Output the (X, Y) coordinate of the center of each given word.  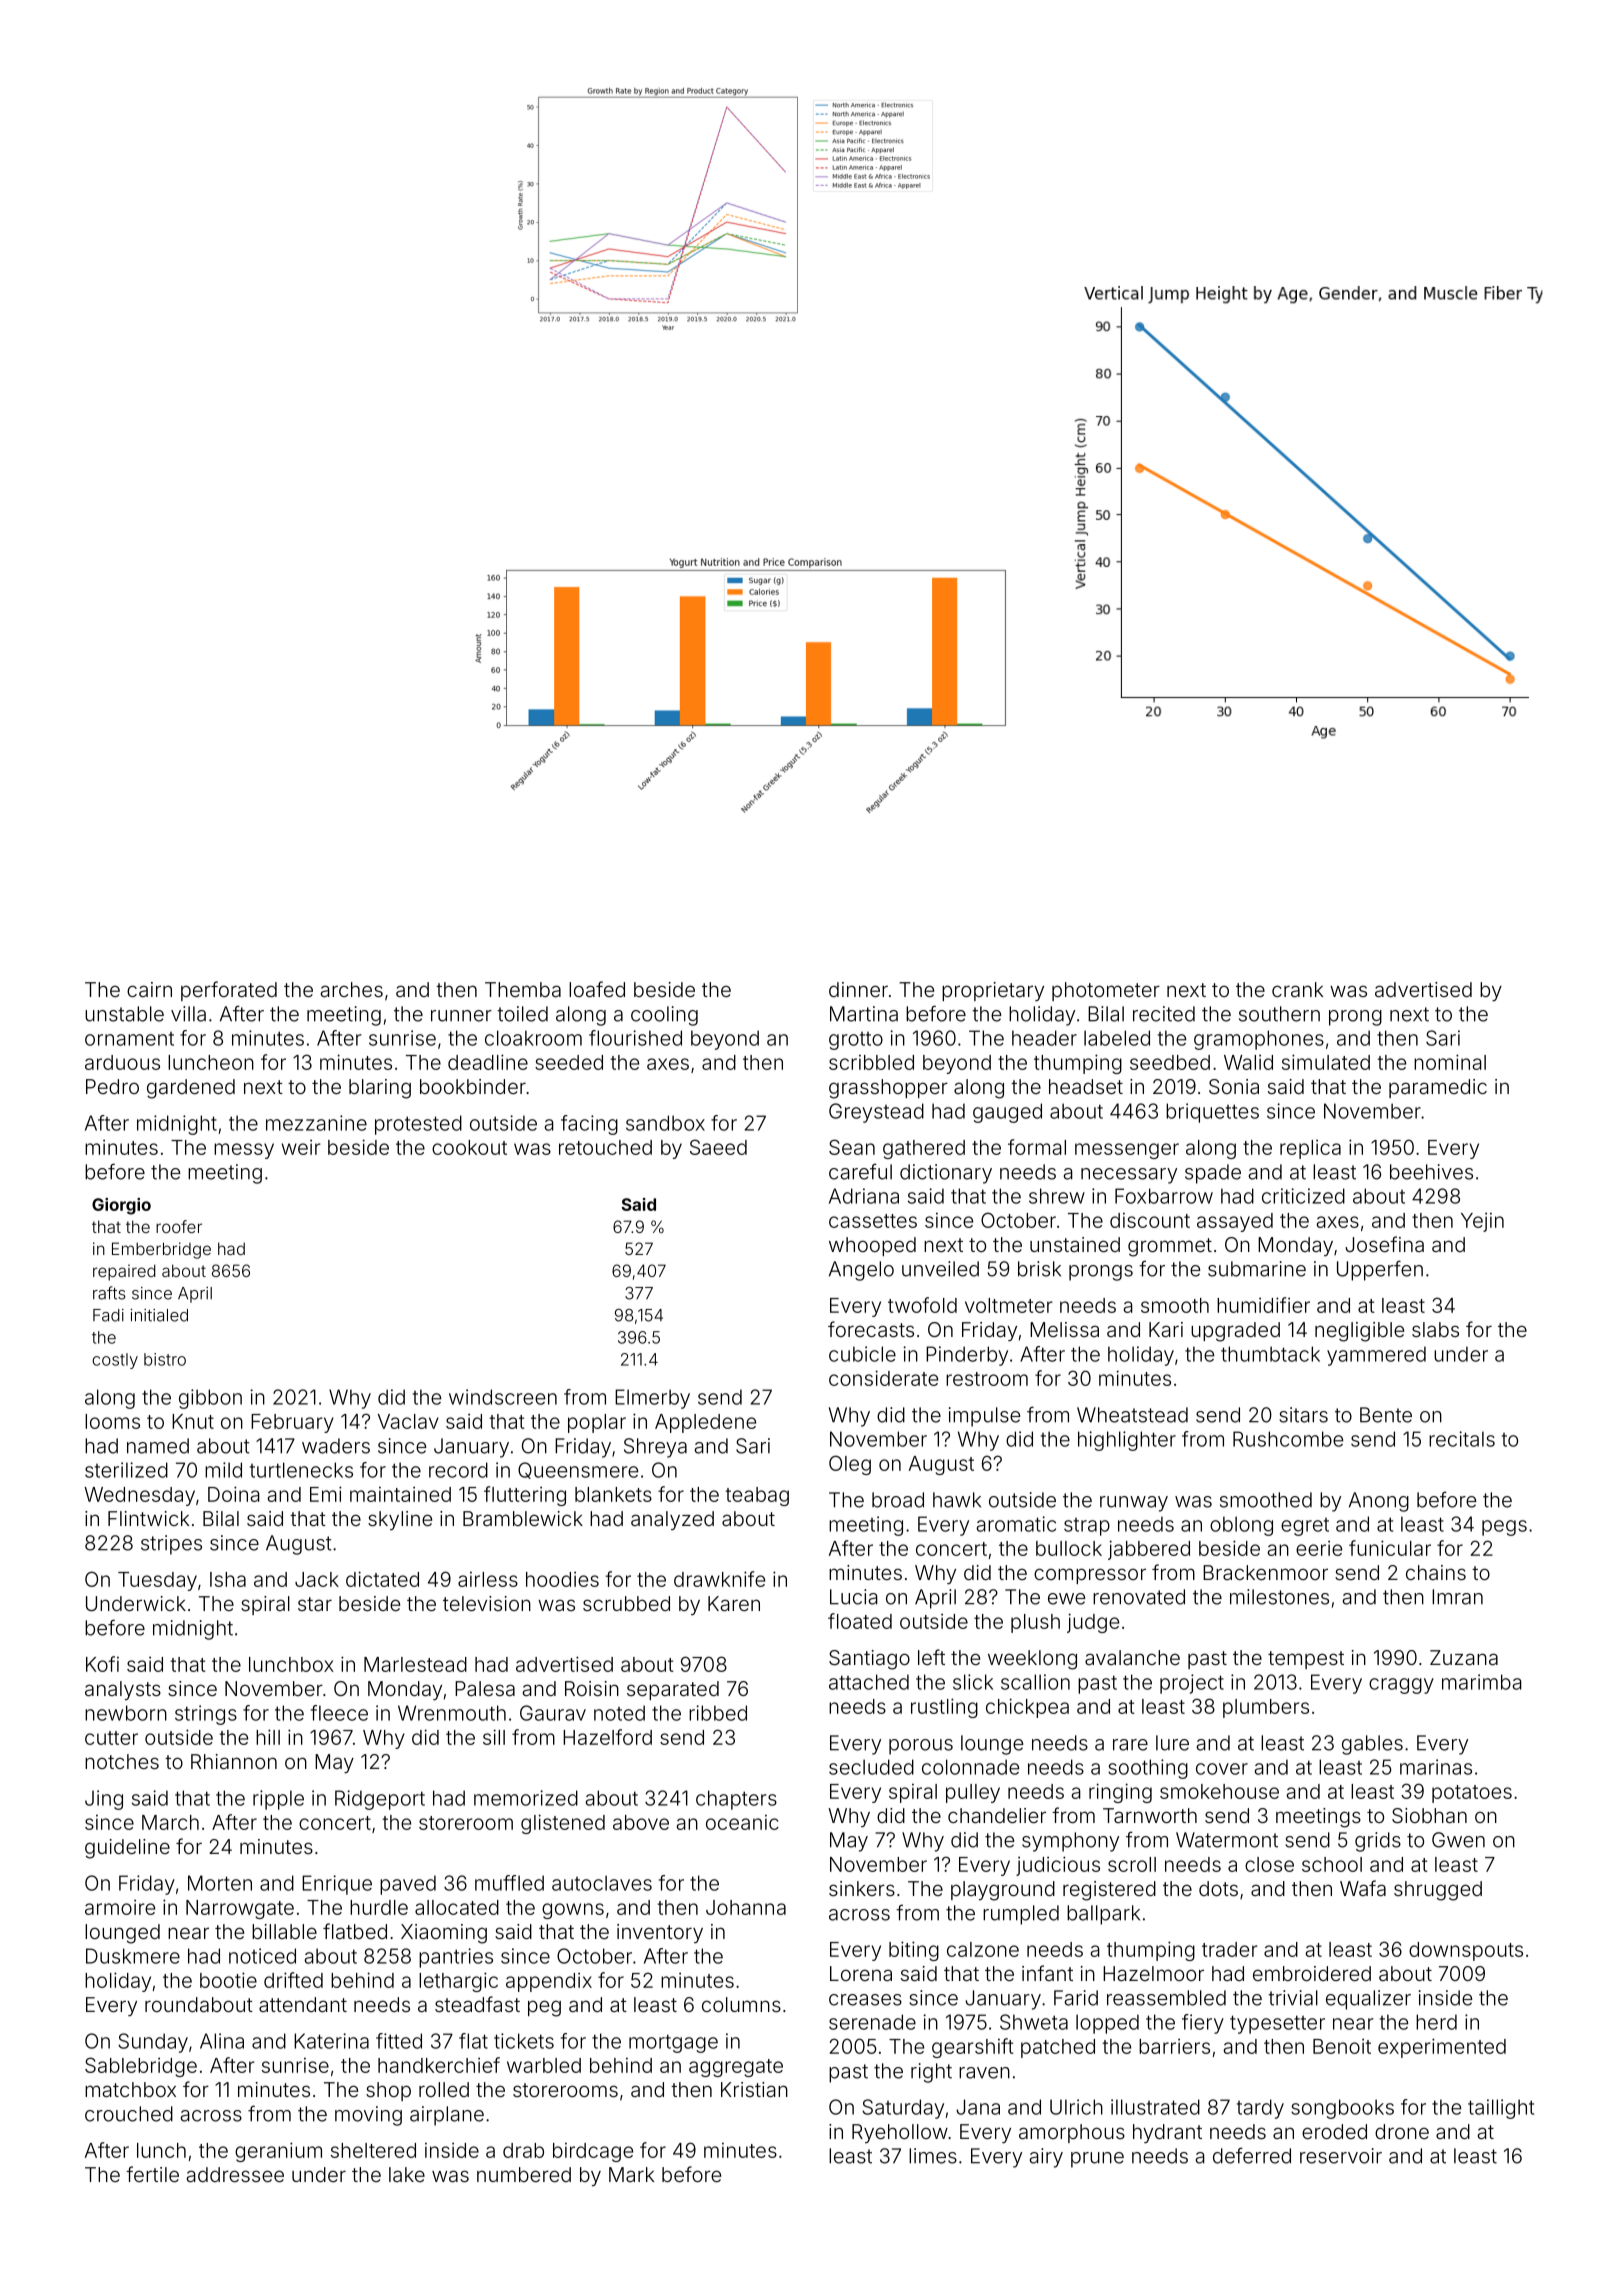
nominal (1450, 1062)
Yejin (1482, 1222)
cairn (149, 989)
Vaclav (408, 1421)
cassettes (873, 1221)
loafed (597, 989)
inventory (660, 1933)
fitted (399, 2041)
